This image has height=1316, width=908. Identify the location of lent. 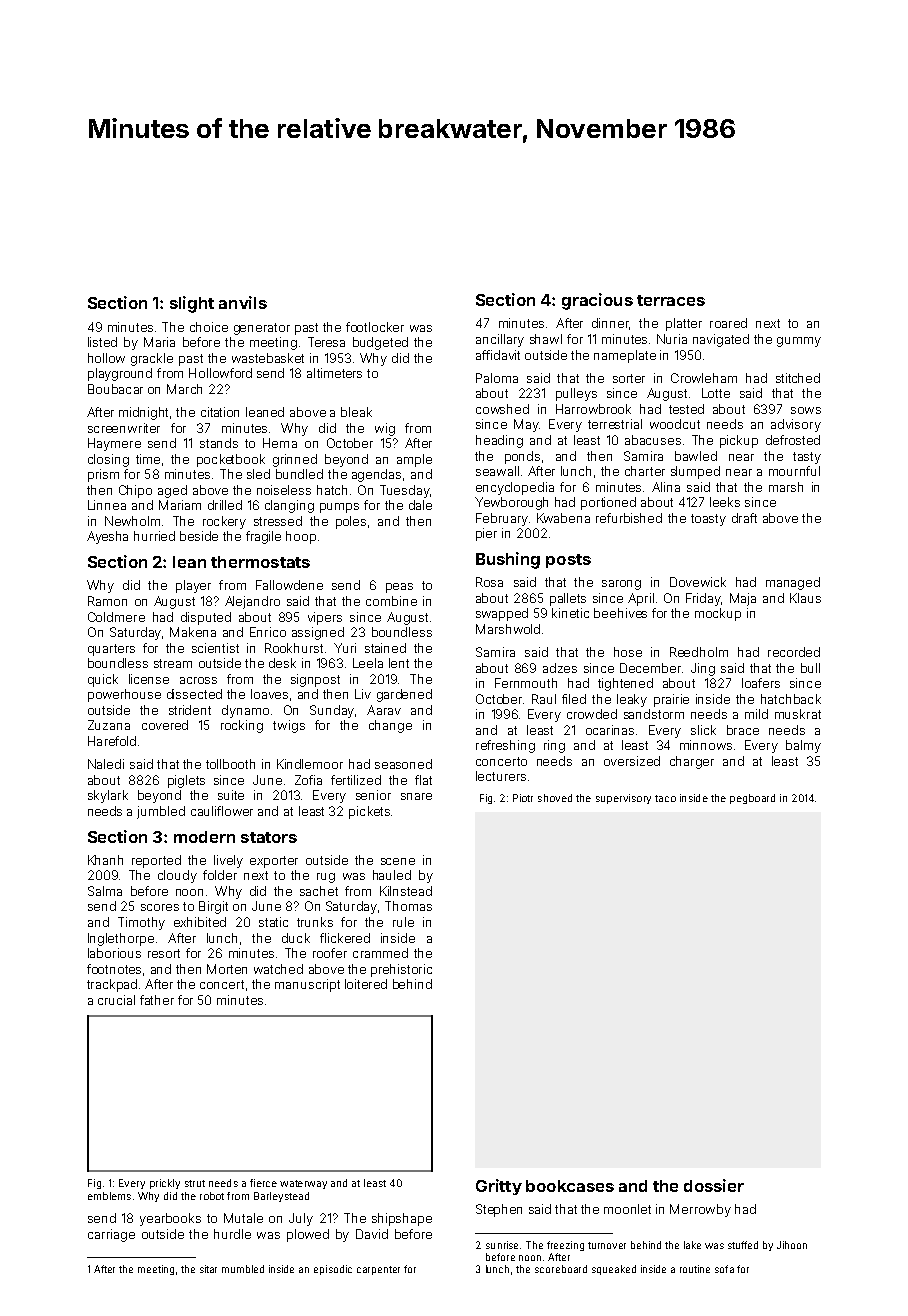
(399, 663).
